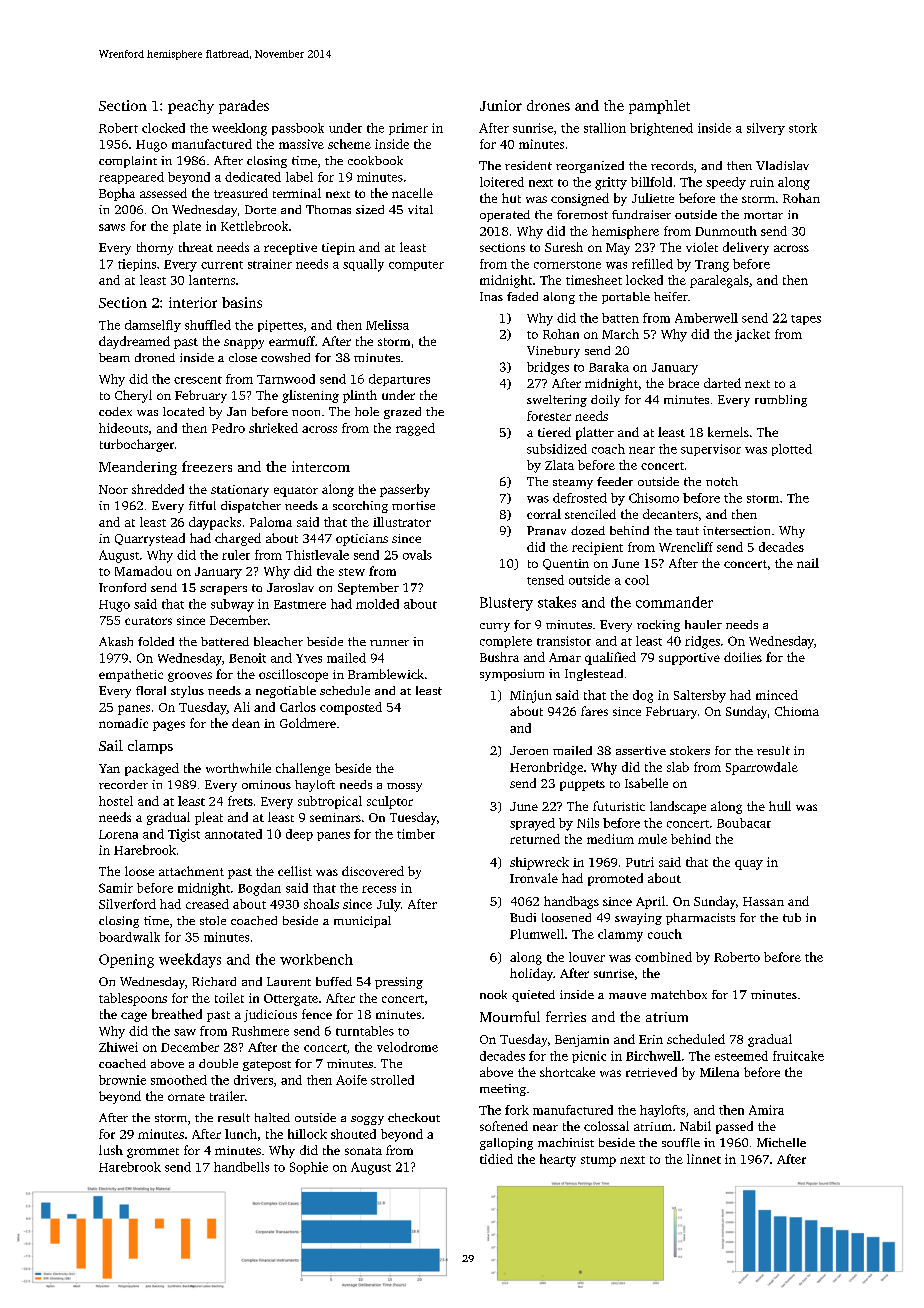 The height and width of the document is (1308, 924). Describe the element at coordinates (128, 162) in the document. I see `complaint` at that location.
